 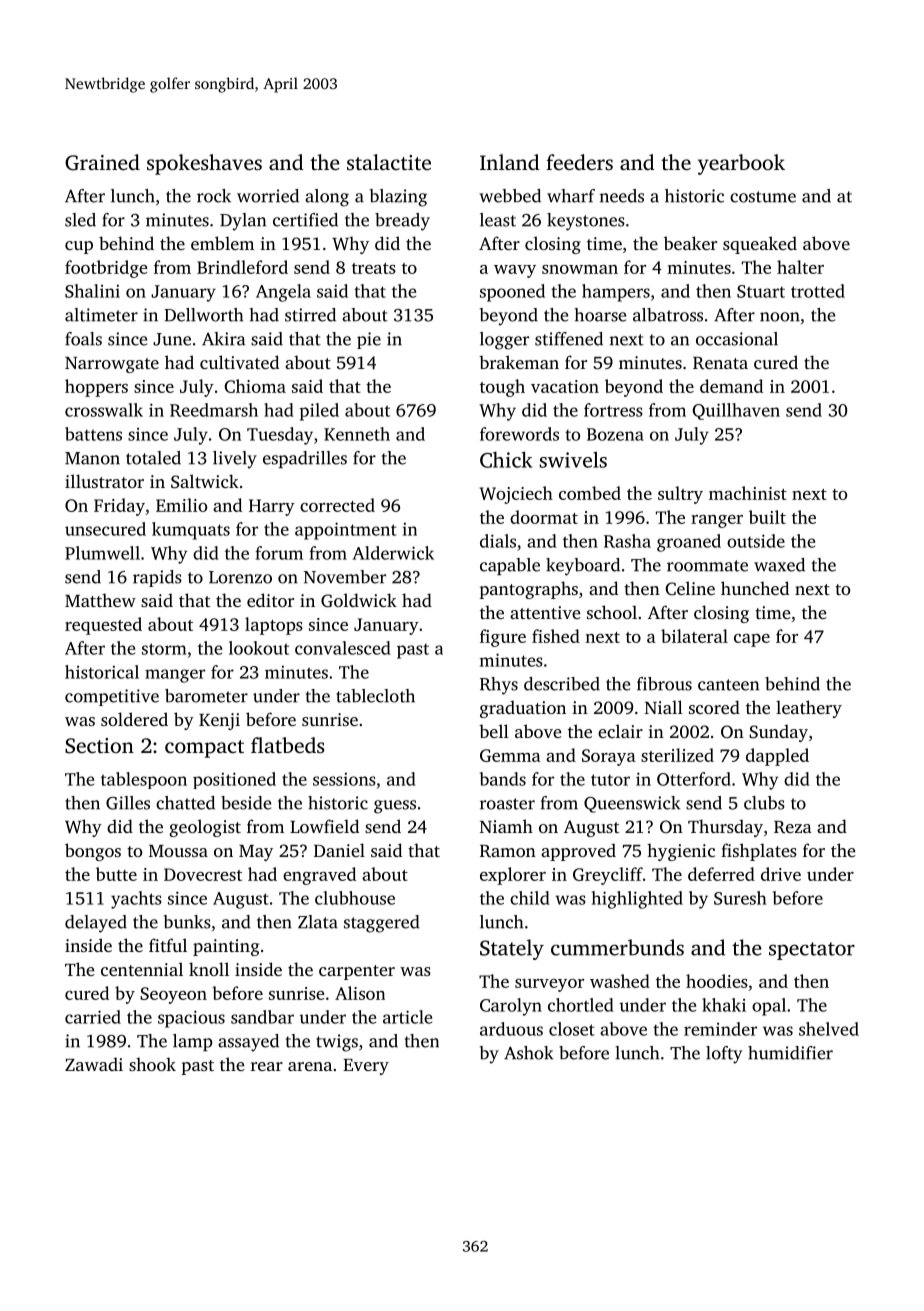 I want to click on attentive, so click(x=545, y=612).
